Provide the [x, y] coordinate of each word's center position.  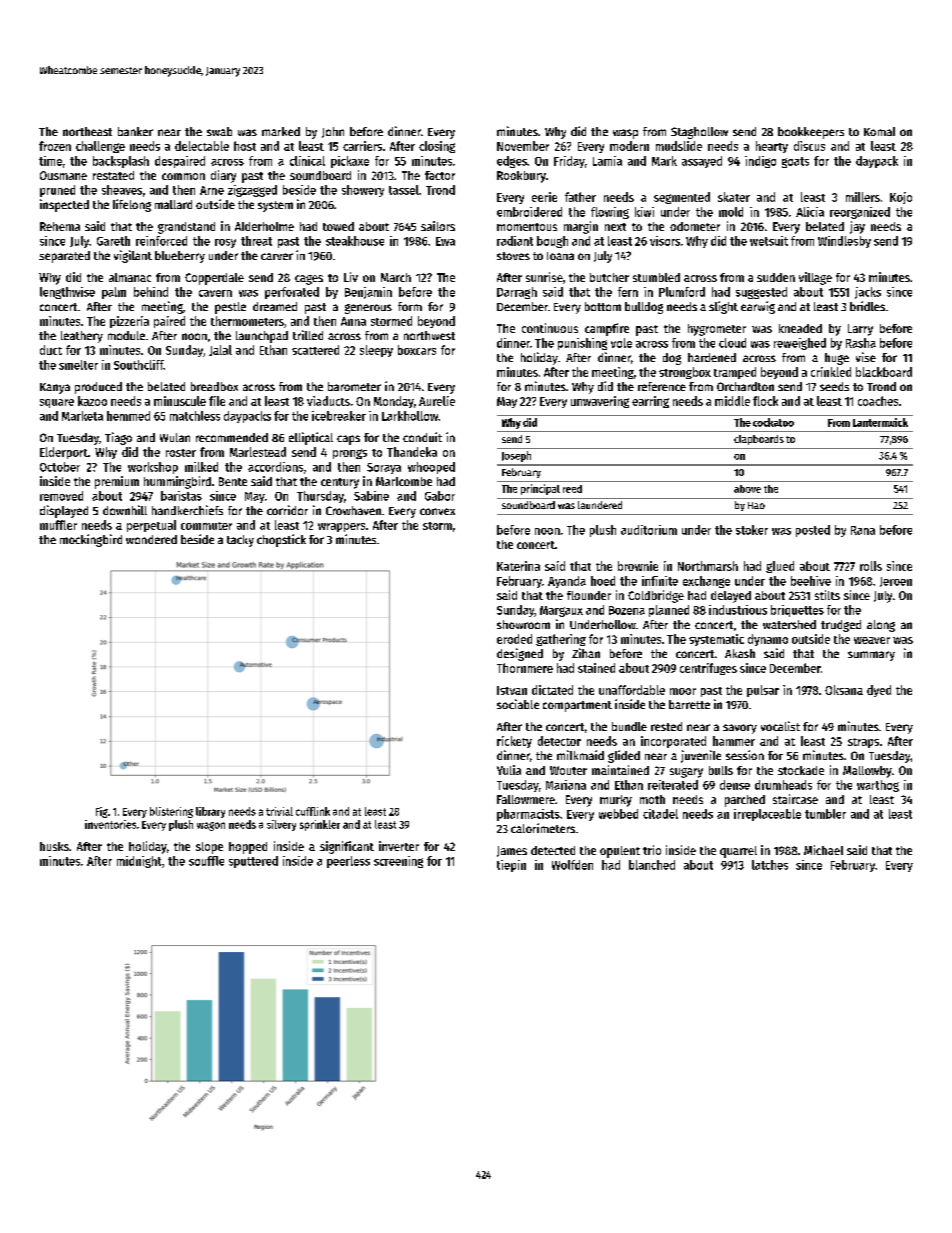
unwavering [600, 402]
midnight [139, 862]
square [57, 403]
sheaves [122, 190]
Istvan [512, 690]
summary [871, 656]
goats [795, 162]
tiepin [511, 866]
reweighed [800, 344]
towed [338, 226]
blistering [171, 812]
